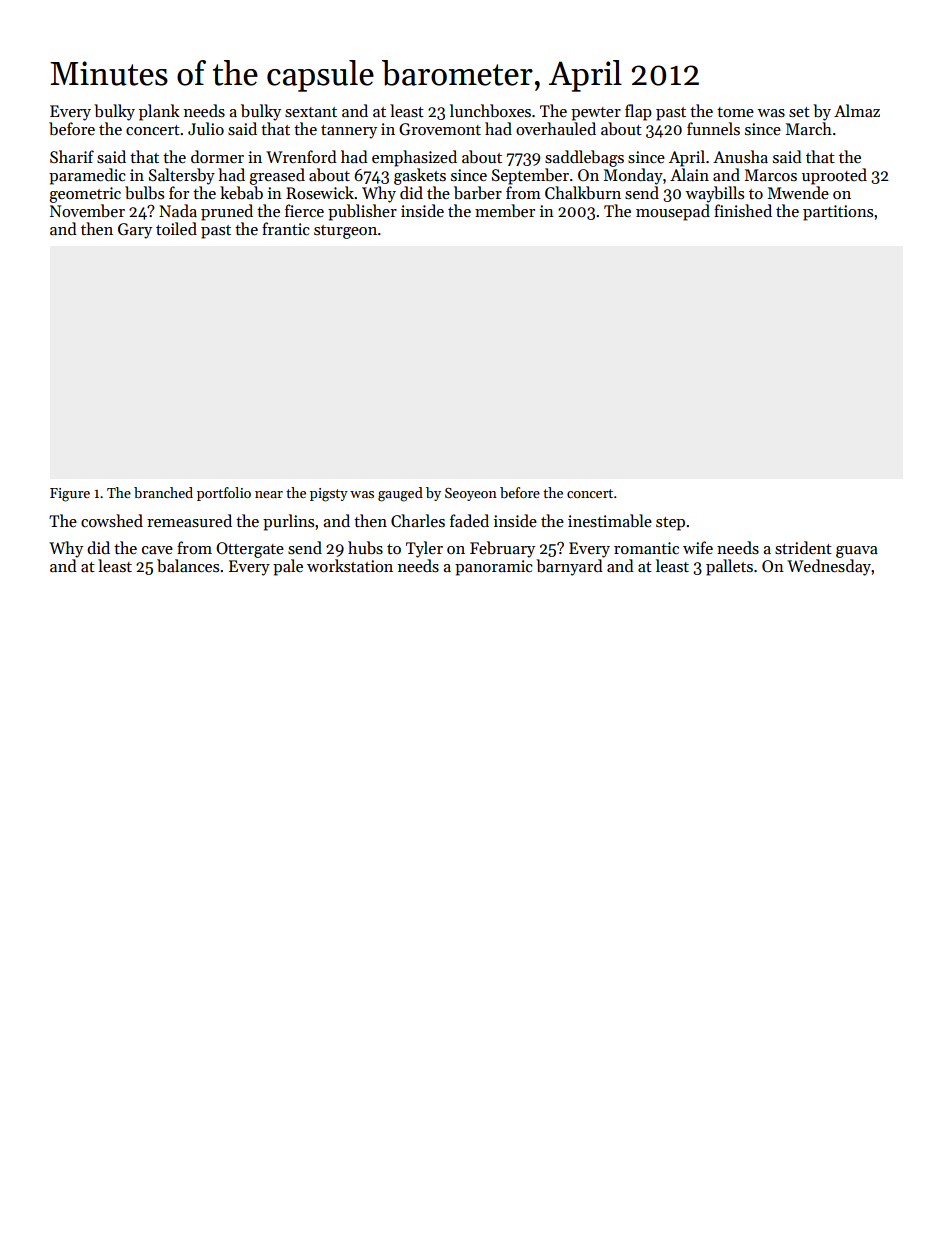 The image size is (952, 1233). Describe the element at coordinates (440, 129) in the document. I see `Grovemont` at that location.
